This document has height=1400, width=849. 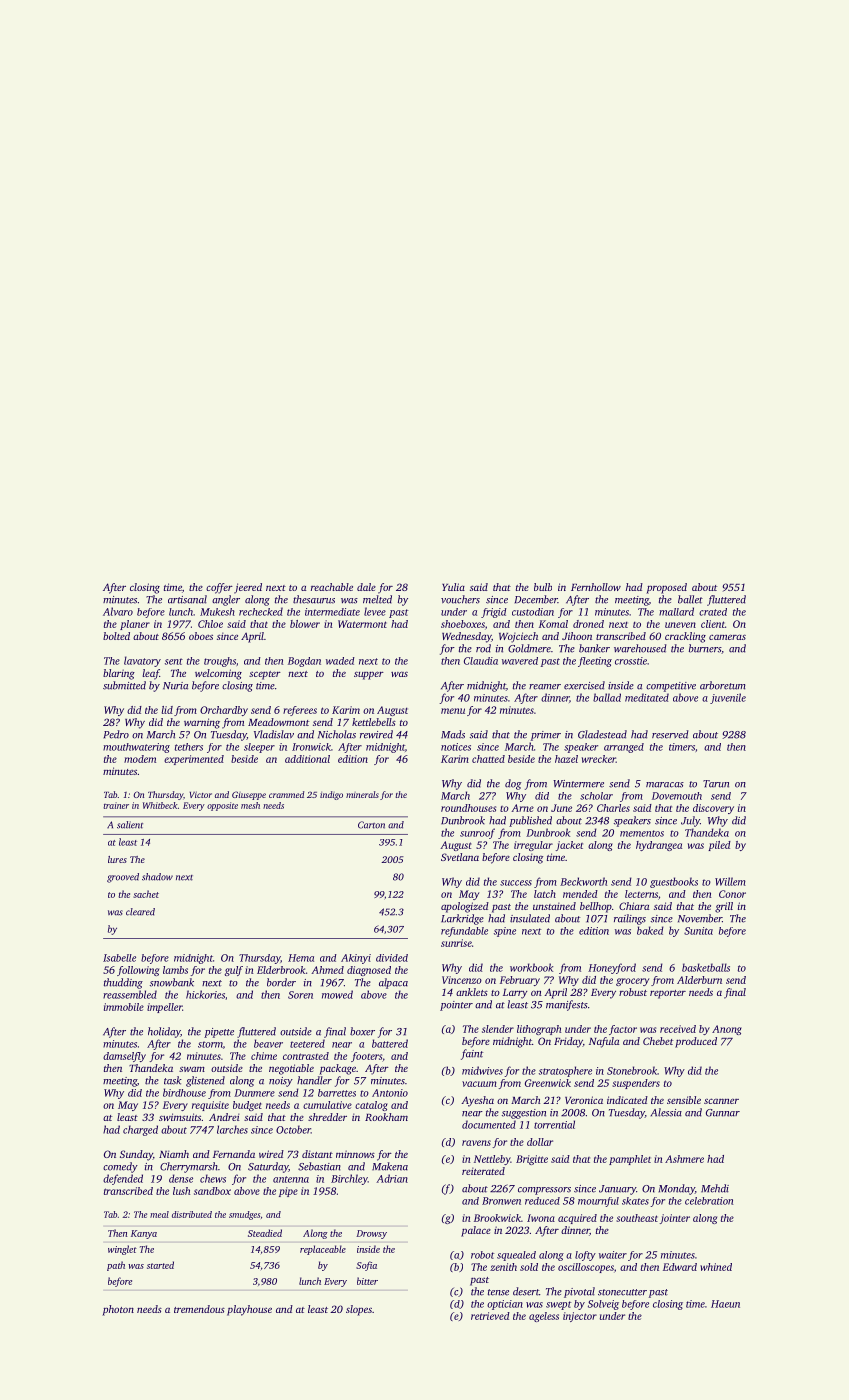 What do you see at coordinates (307, 759) in the document?
I see `additional` at bounding box center [307, 759].
